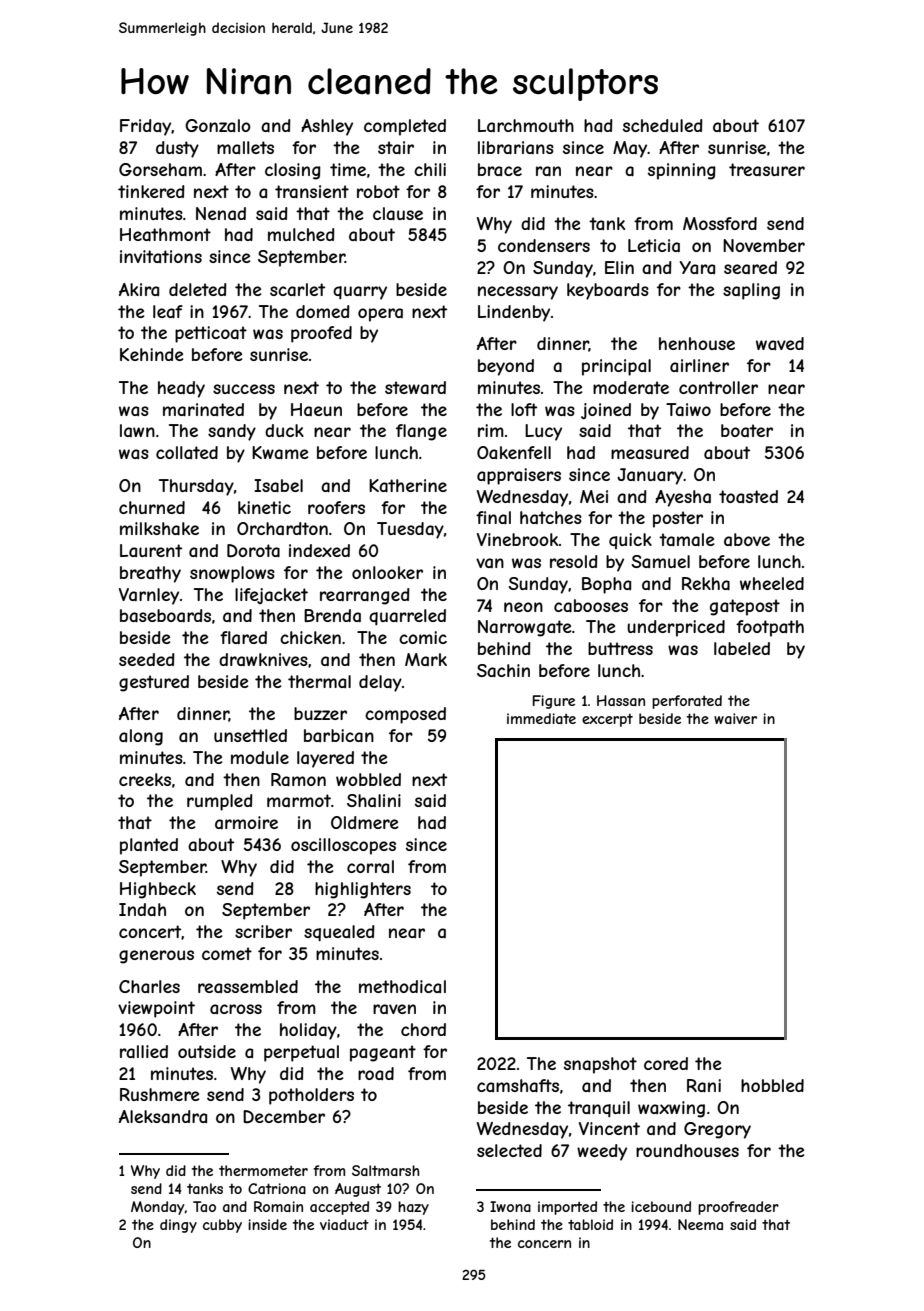 This screenshot has height=1311, width=924. Describe the element at coordinates (519, 476) in the screenshot. I see `appraisers` at that location.
